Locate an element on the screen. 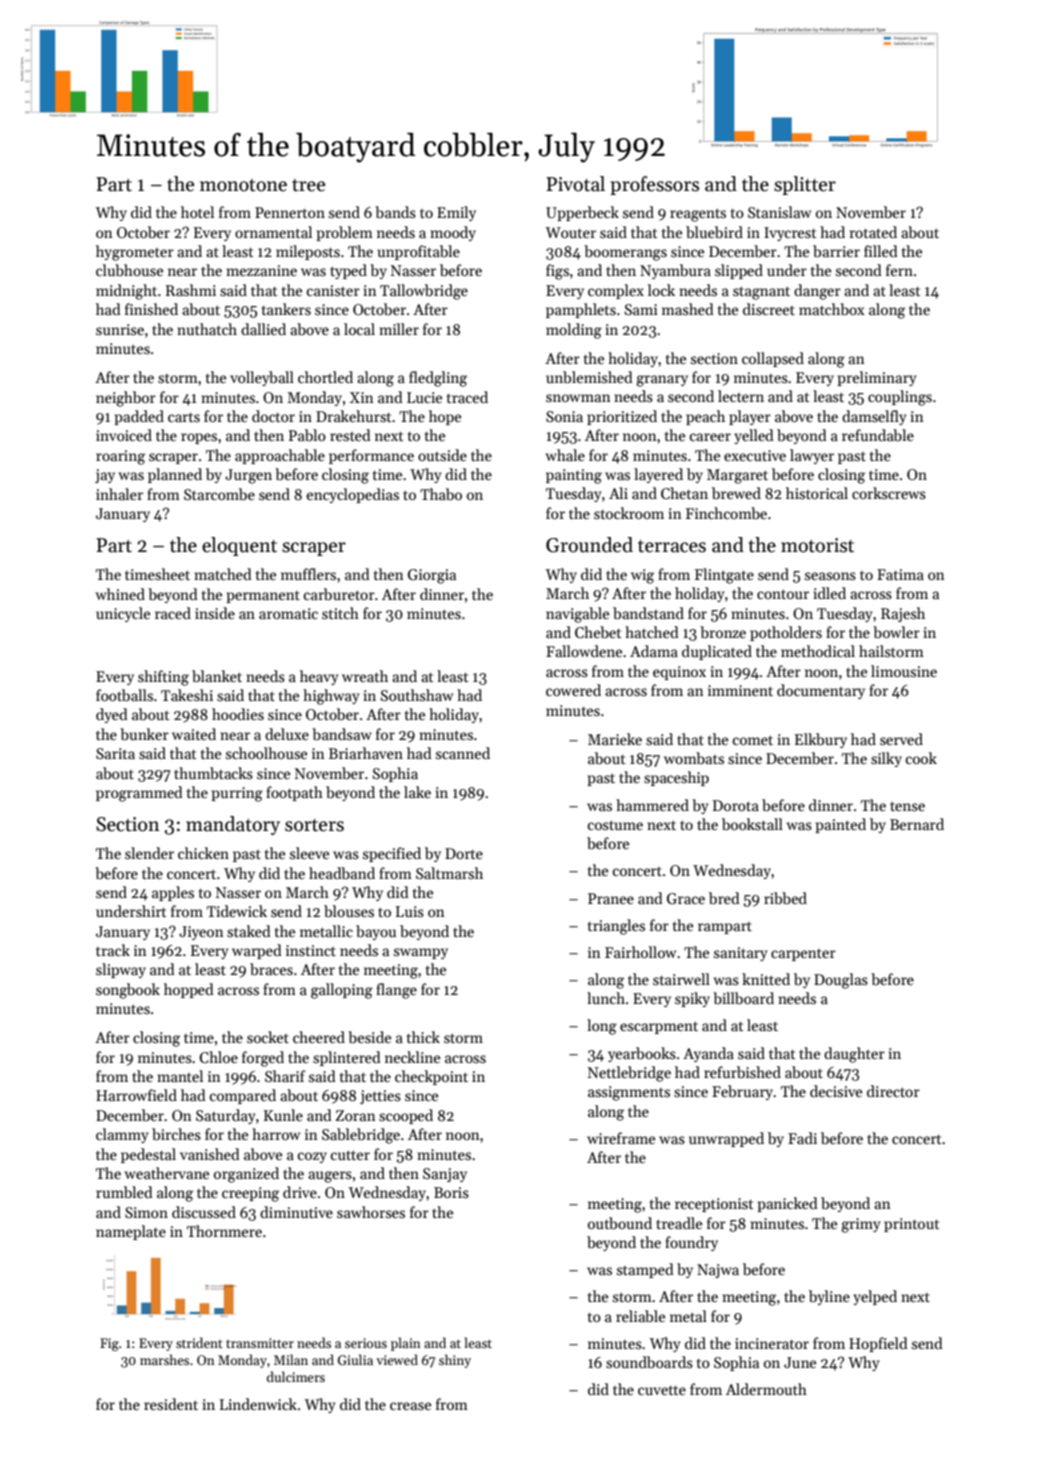 This screenshot has width=1042, height=1480. Douglas is located at coordinates (841, 981).
